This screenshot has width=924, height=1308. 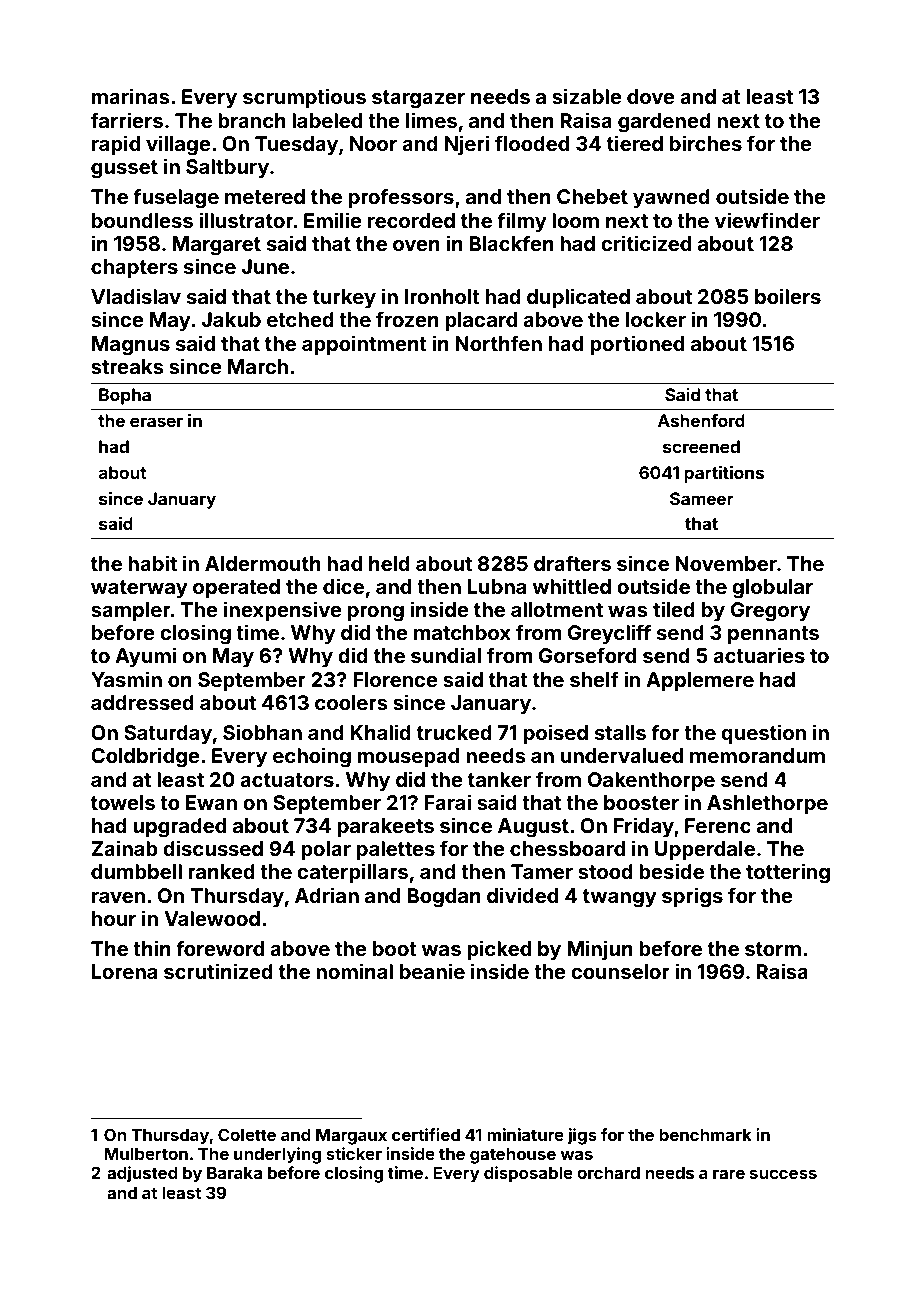 What do you see at coordinates (620, 971) in the screenshot?
I see `counselor` at bounding box center [620, 971].
